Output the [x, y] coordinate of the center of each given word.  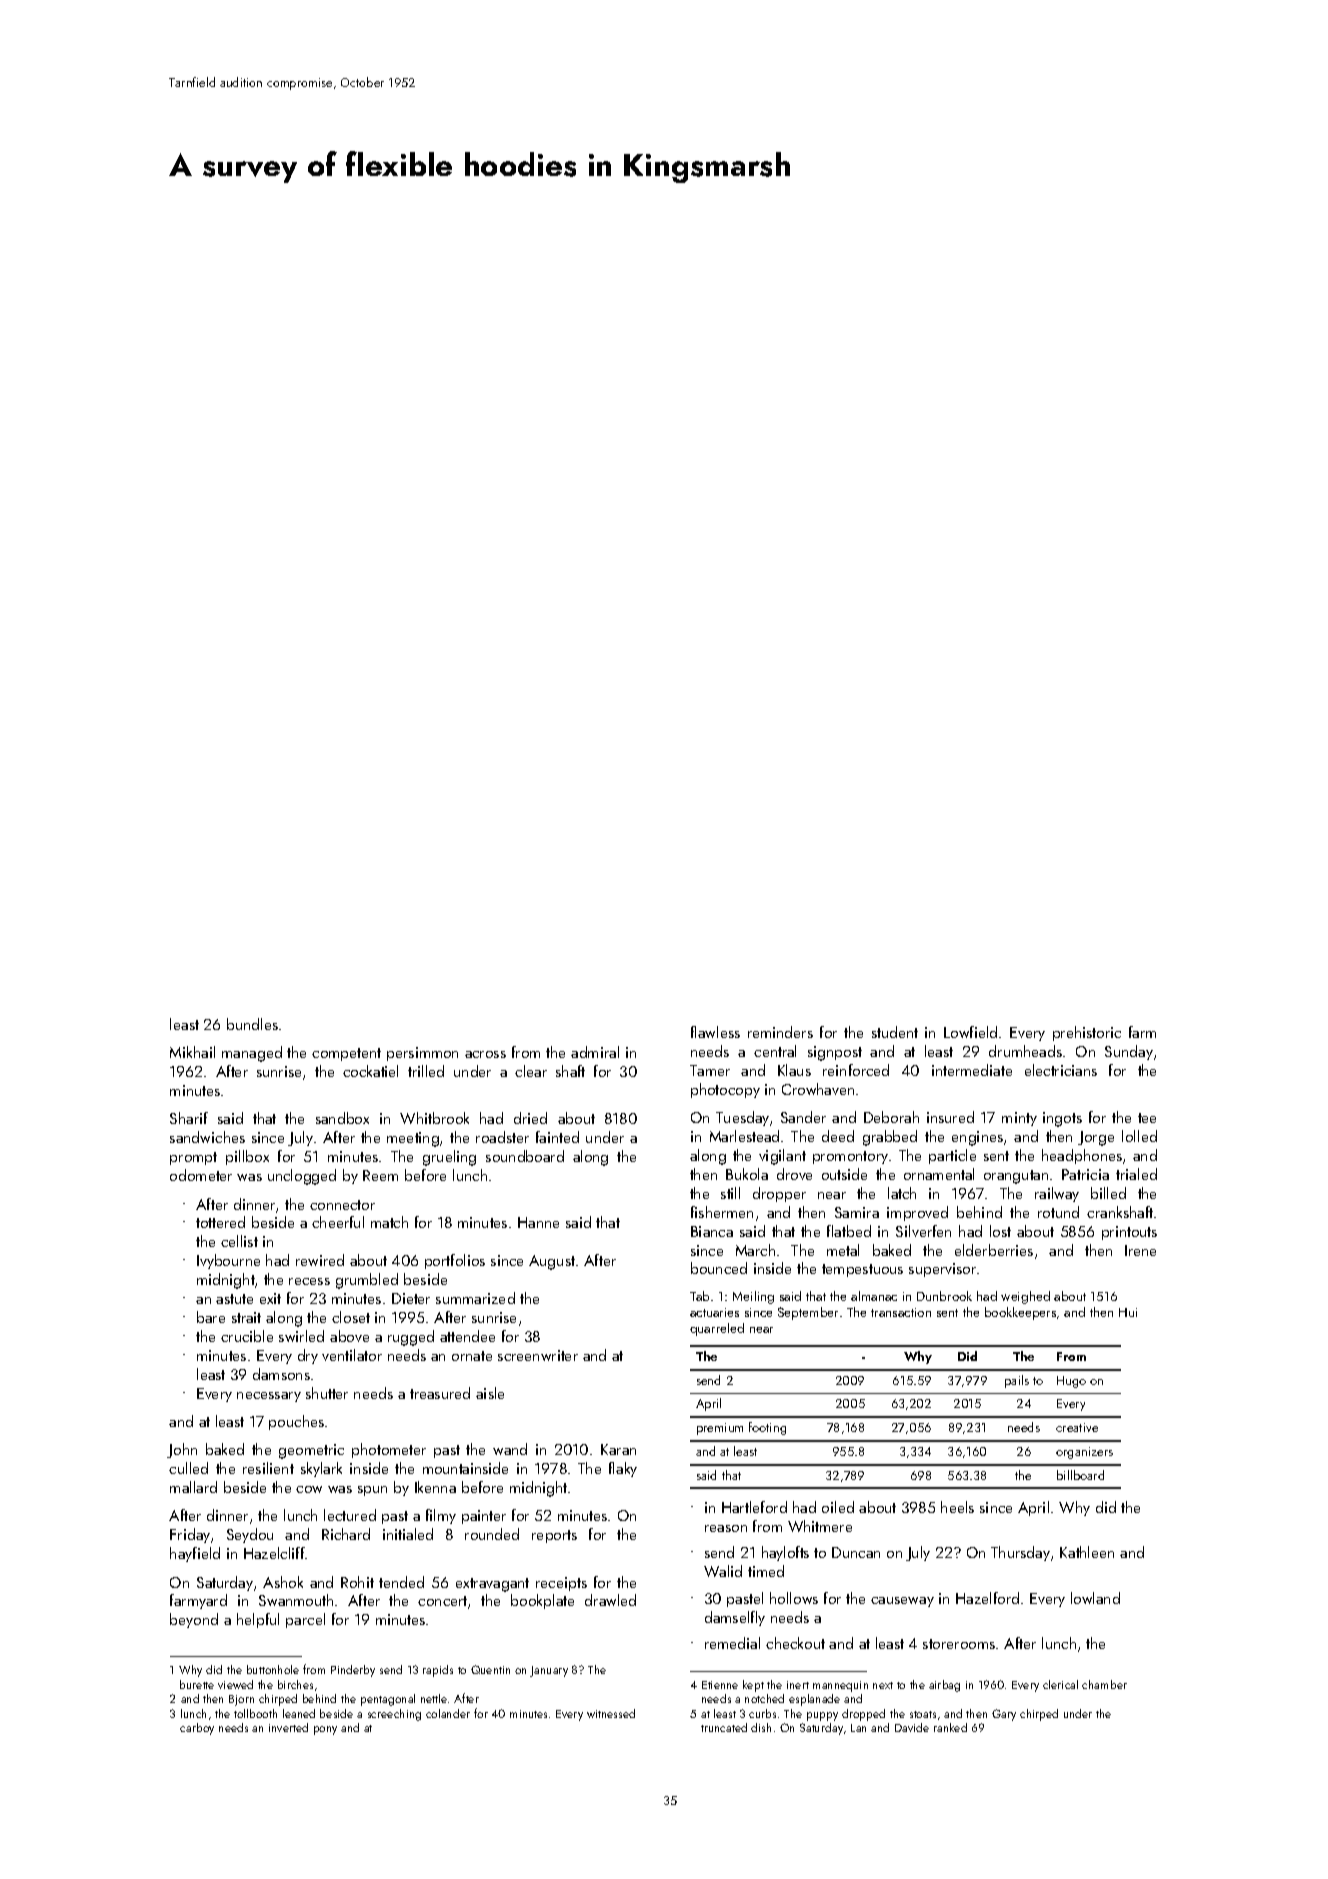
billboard [1080, 1475]
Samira [857, 1212]
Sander [803, 1117]
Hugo [1071, 1382]
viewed [235, 1684]
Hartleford [754, 1507]
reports [554, 1536]
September [808, 1313]
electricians [1061, 1070]
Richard [346, 1534]
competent [346, 1054]
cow [309, 1489]
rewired [320, 1260]
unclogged [302, 1177]
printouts [1129, 1233]
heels [957, 1507]
